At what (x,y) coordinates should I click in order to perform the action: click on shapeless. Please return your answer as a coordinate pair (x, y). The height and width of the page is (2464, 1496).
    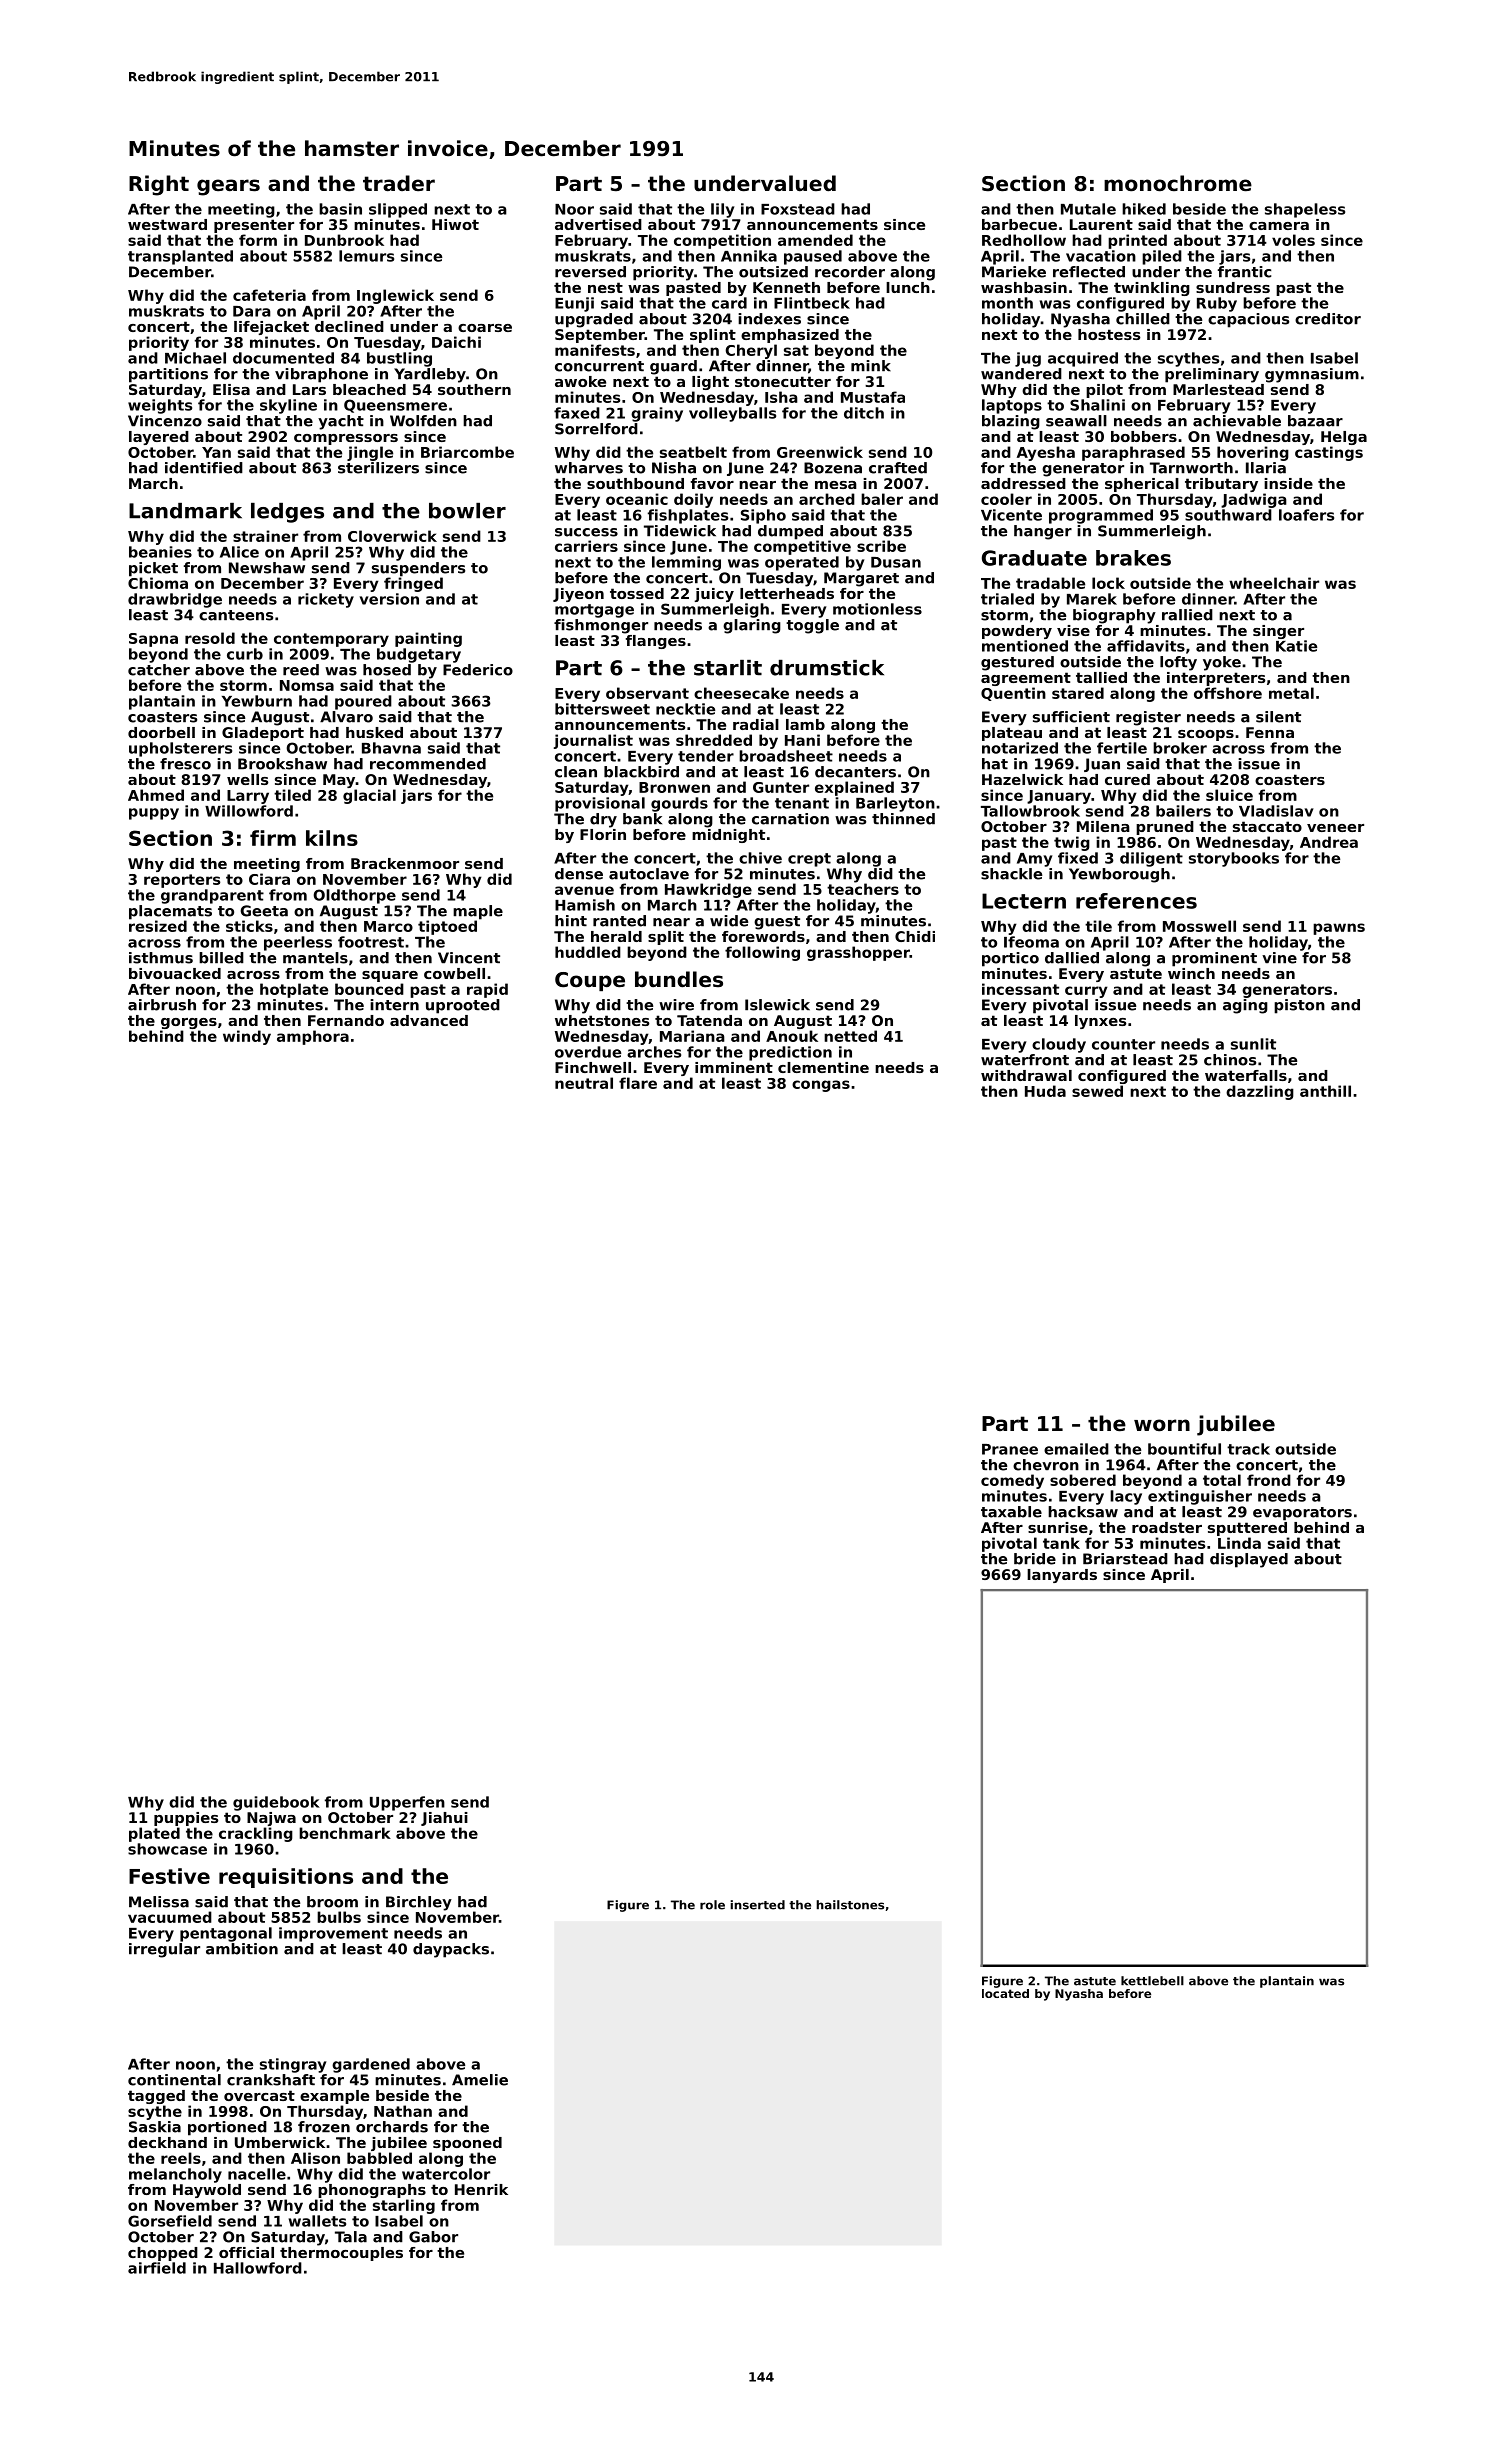
    Looking at the image, I should click on (1305, 210).
